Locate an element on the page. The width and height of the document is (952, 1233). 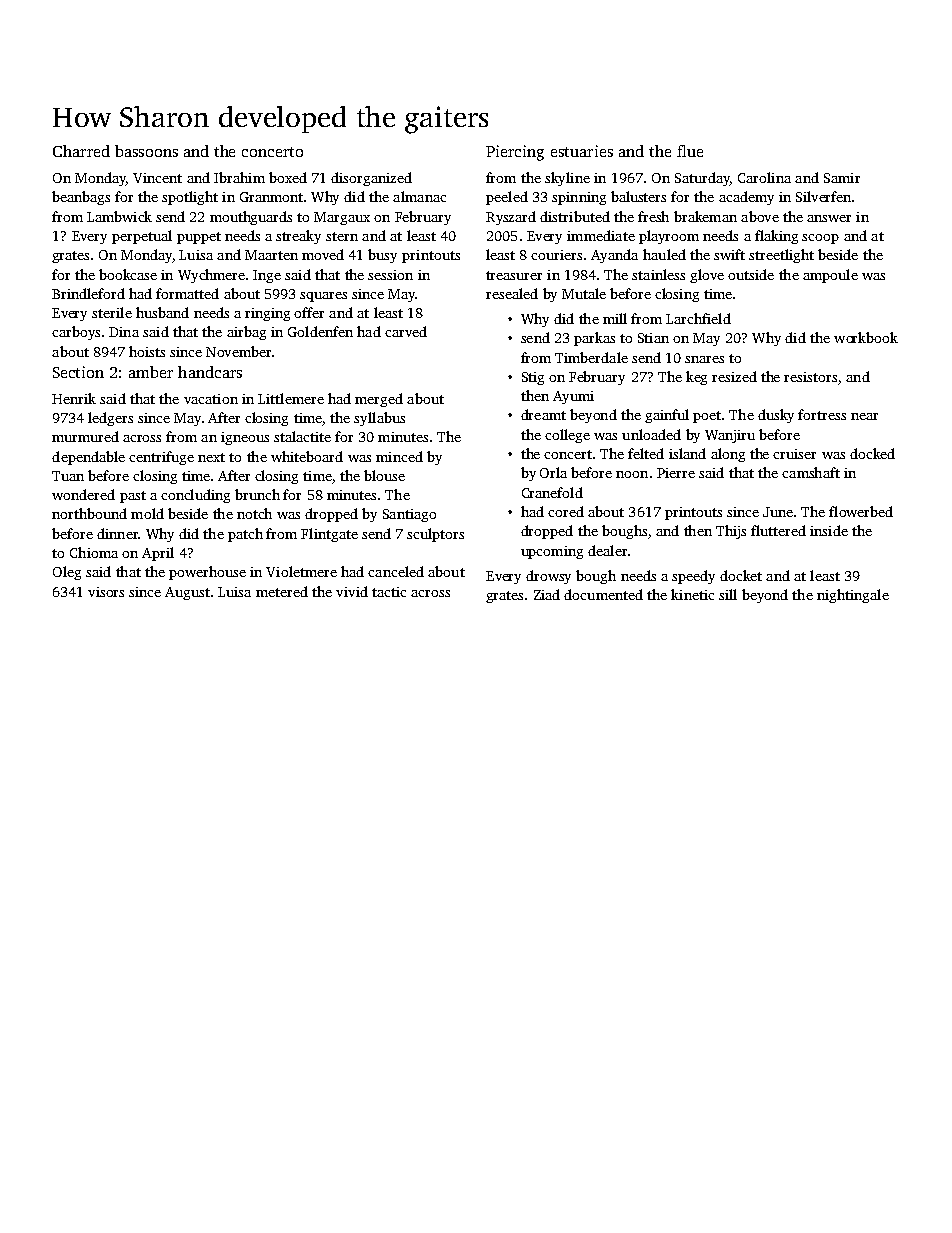
workbook is located at coordinates (866, 337).
